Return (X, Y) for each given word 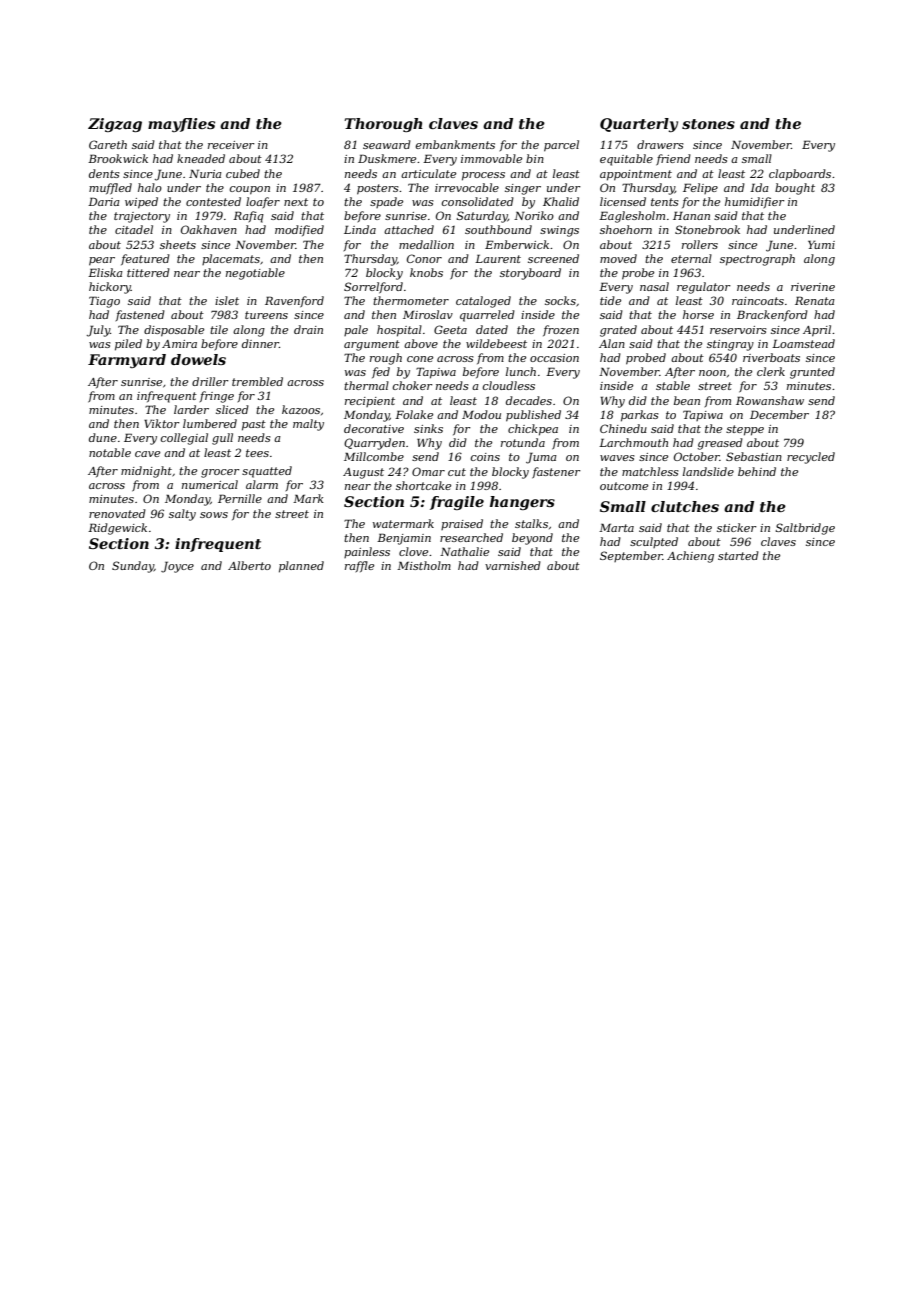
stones (708, 124)
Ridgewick (117, 529)
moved (618, 258)
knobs (426, 272)
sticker (737, 527)
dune (103, 437)
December (779, 414)
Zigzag (115, 125)
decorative (374, 428)
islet (227, 300)
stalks (531, 523)
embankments (455, 144)
